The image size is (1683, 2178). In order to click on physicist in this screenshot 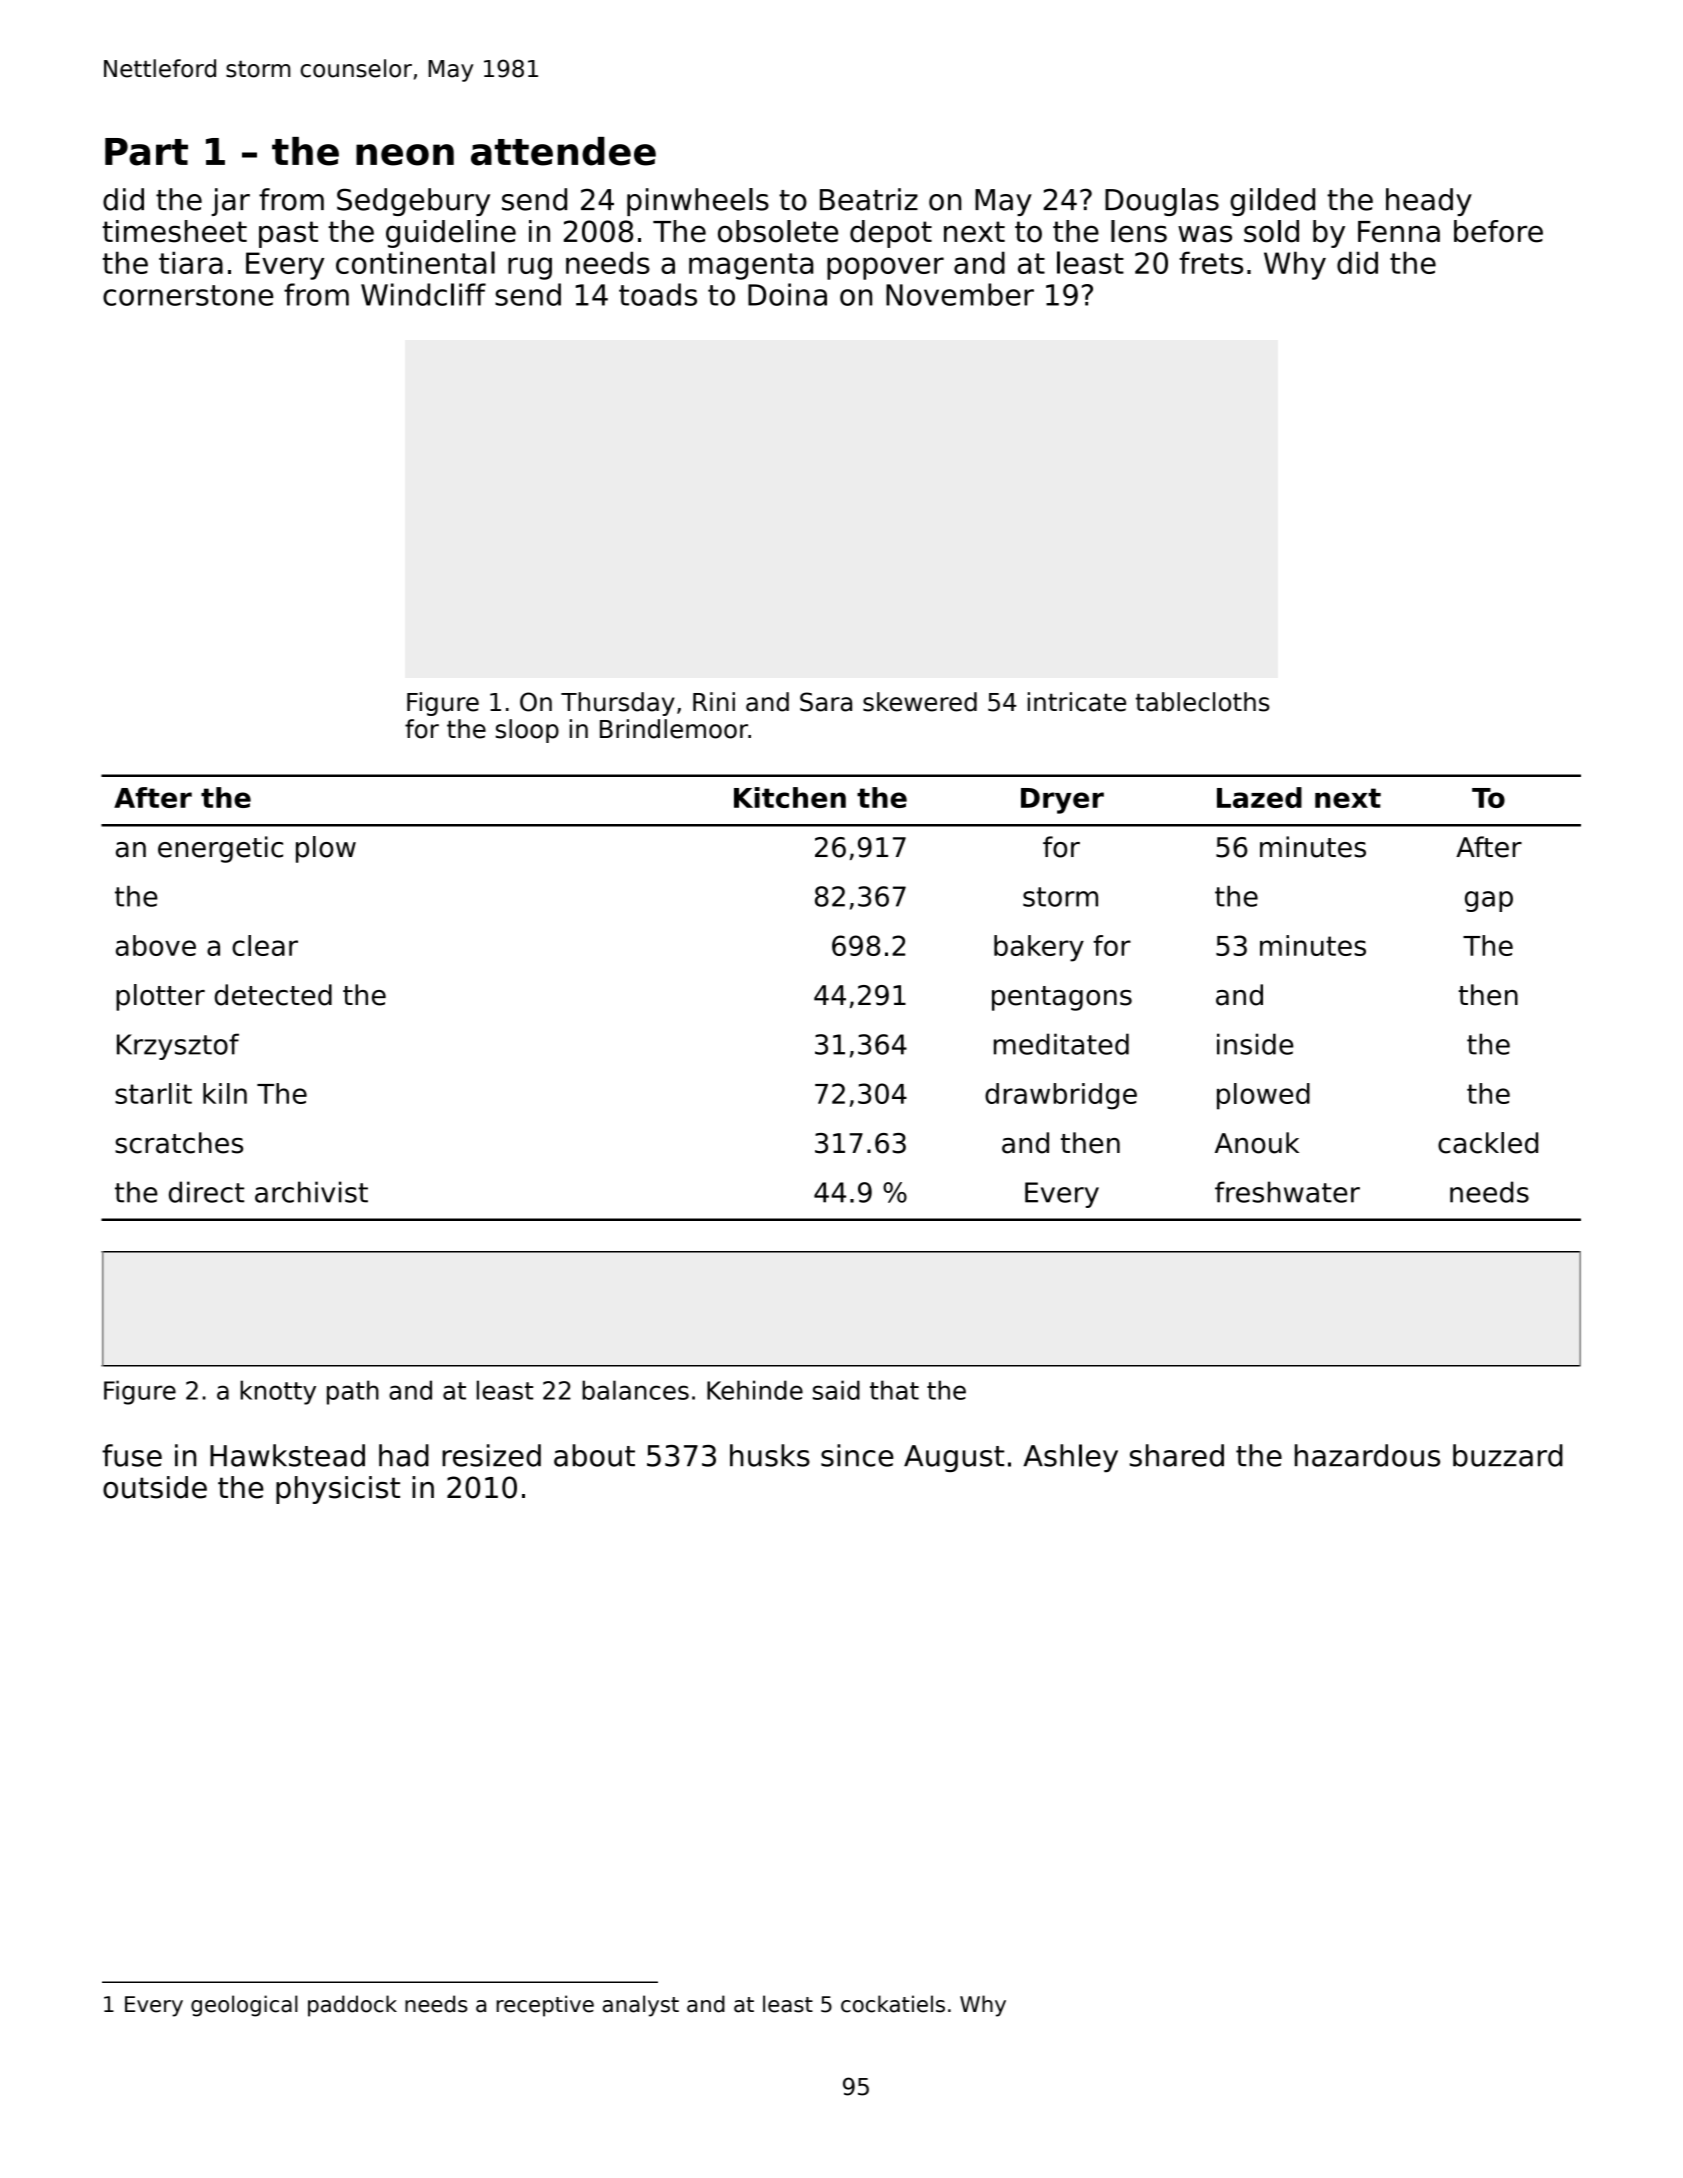, I will do `click(338, 1490)`.
